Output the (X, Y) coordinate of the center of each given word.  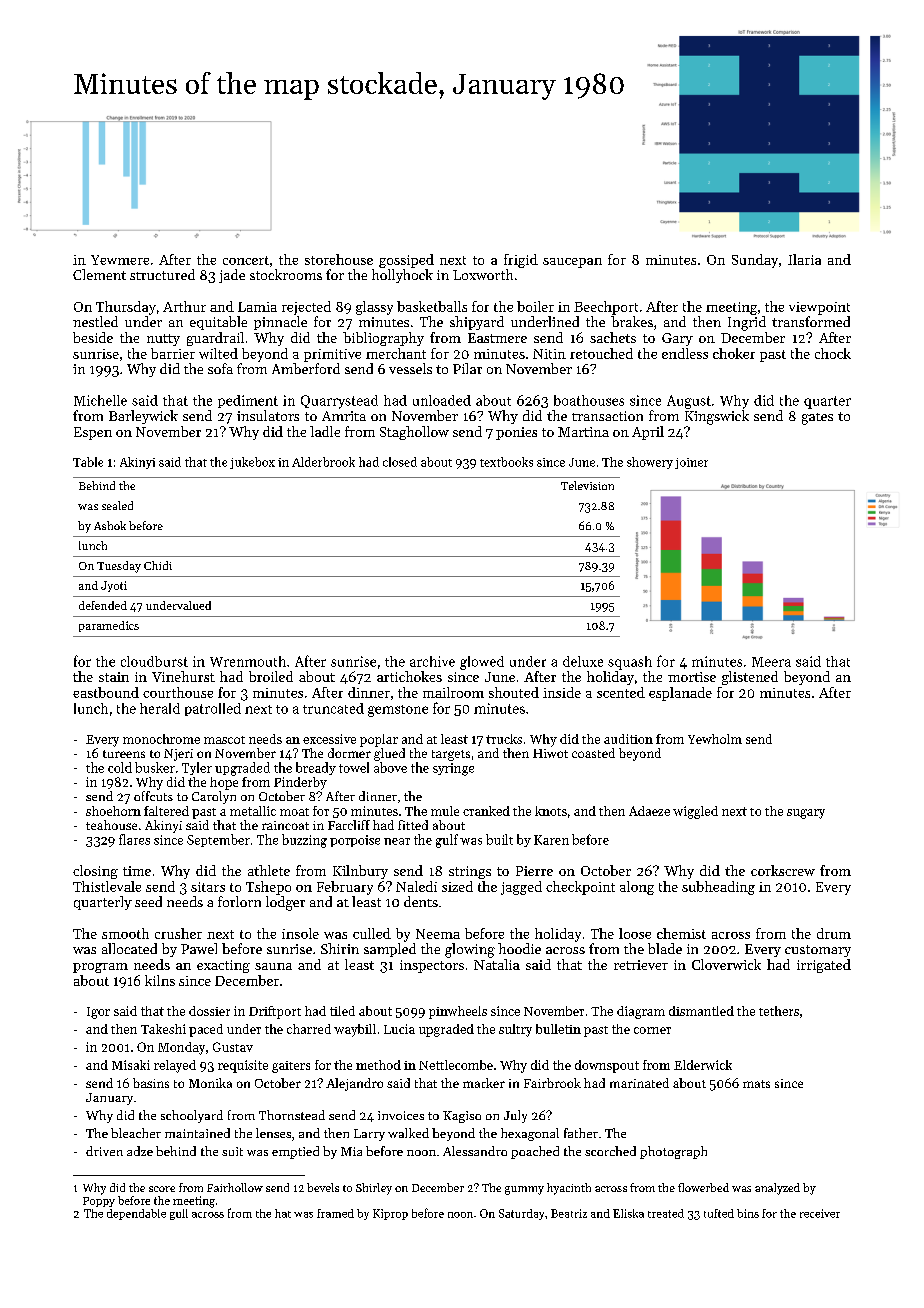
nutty (163, 340)
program (100, 968)
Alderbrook (323, 462)
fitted (413, 825)
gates (817, 419)
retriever (641, 965)
